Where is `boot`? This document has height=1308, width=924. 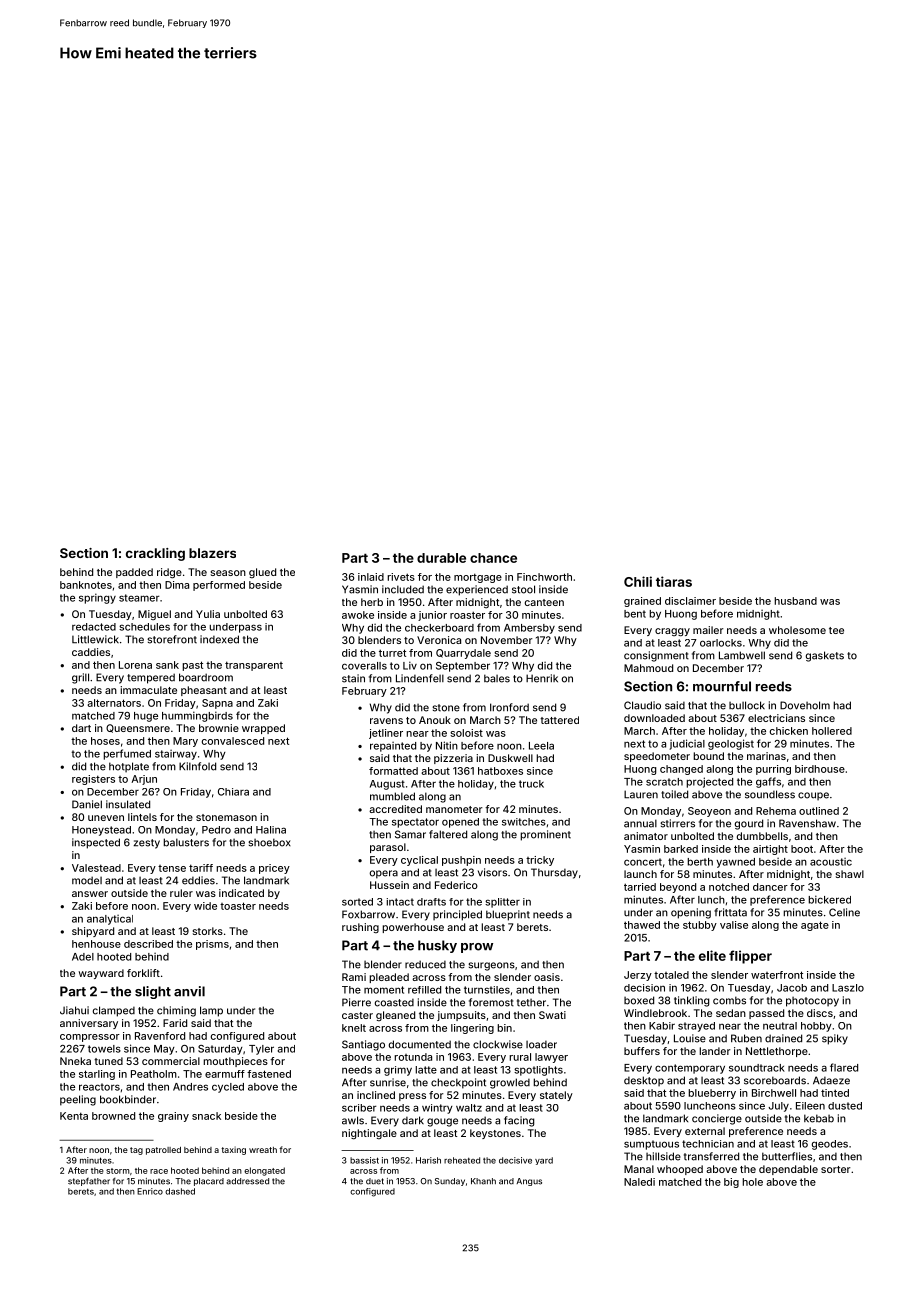
boot is located at coordinates (802, 849).
